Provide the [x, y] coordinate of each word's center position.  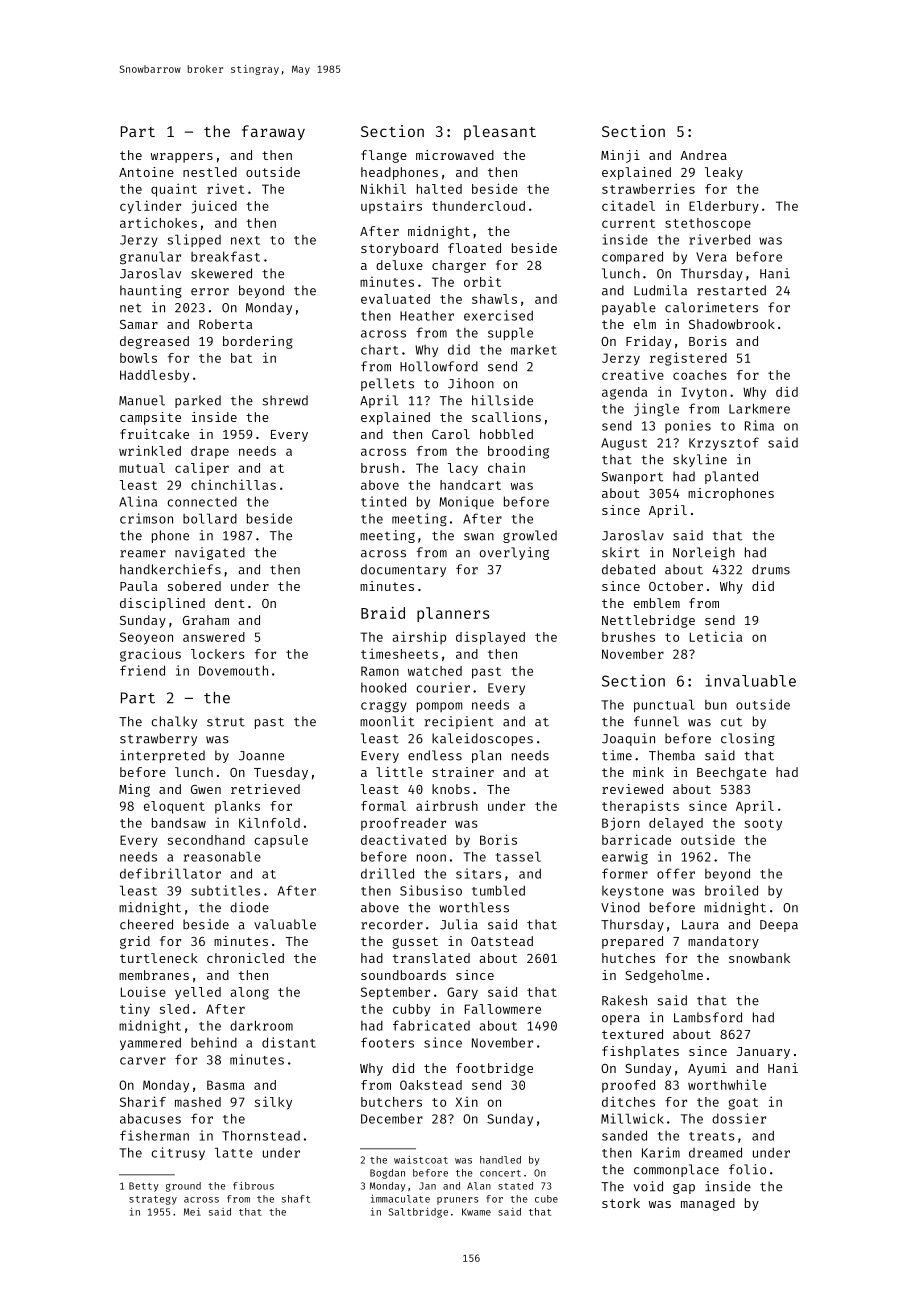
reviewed [632, 789]
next [245, 240]
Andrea [703, 155]
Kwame [476, 1212]
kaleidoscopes [482, 739]
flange [384, 156]
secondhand [206, 840]
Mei [192, 1212]
